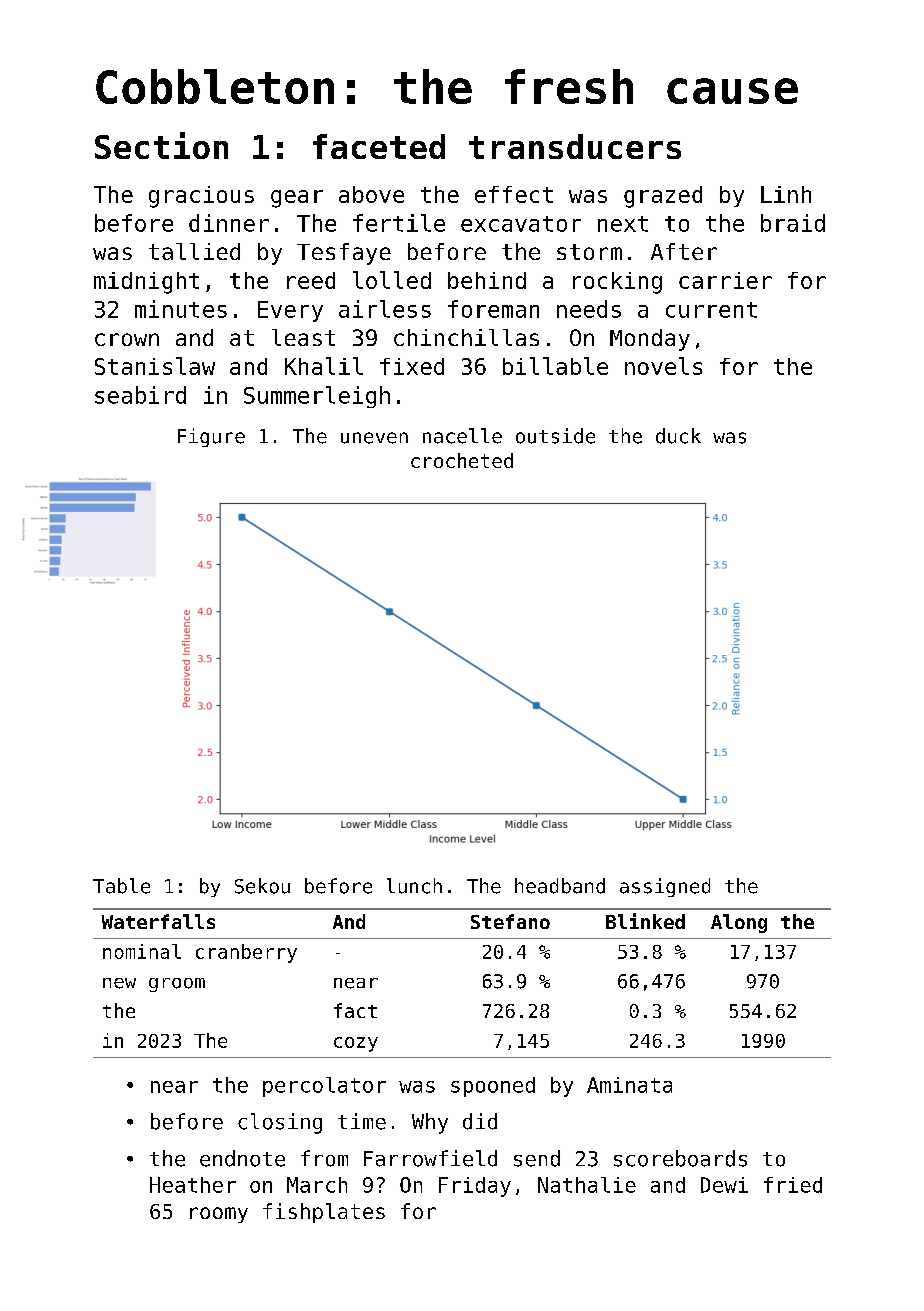 This image has height=1311, width=924. What do you see at coordinates (119, 983) in the image?
I see `new` at bounding box center [119, 983].
